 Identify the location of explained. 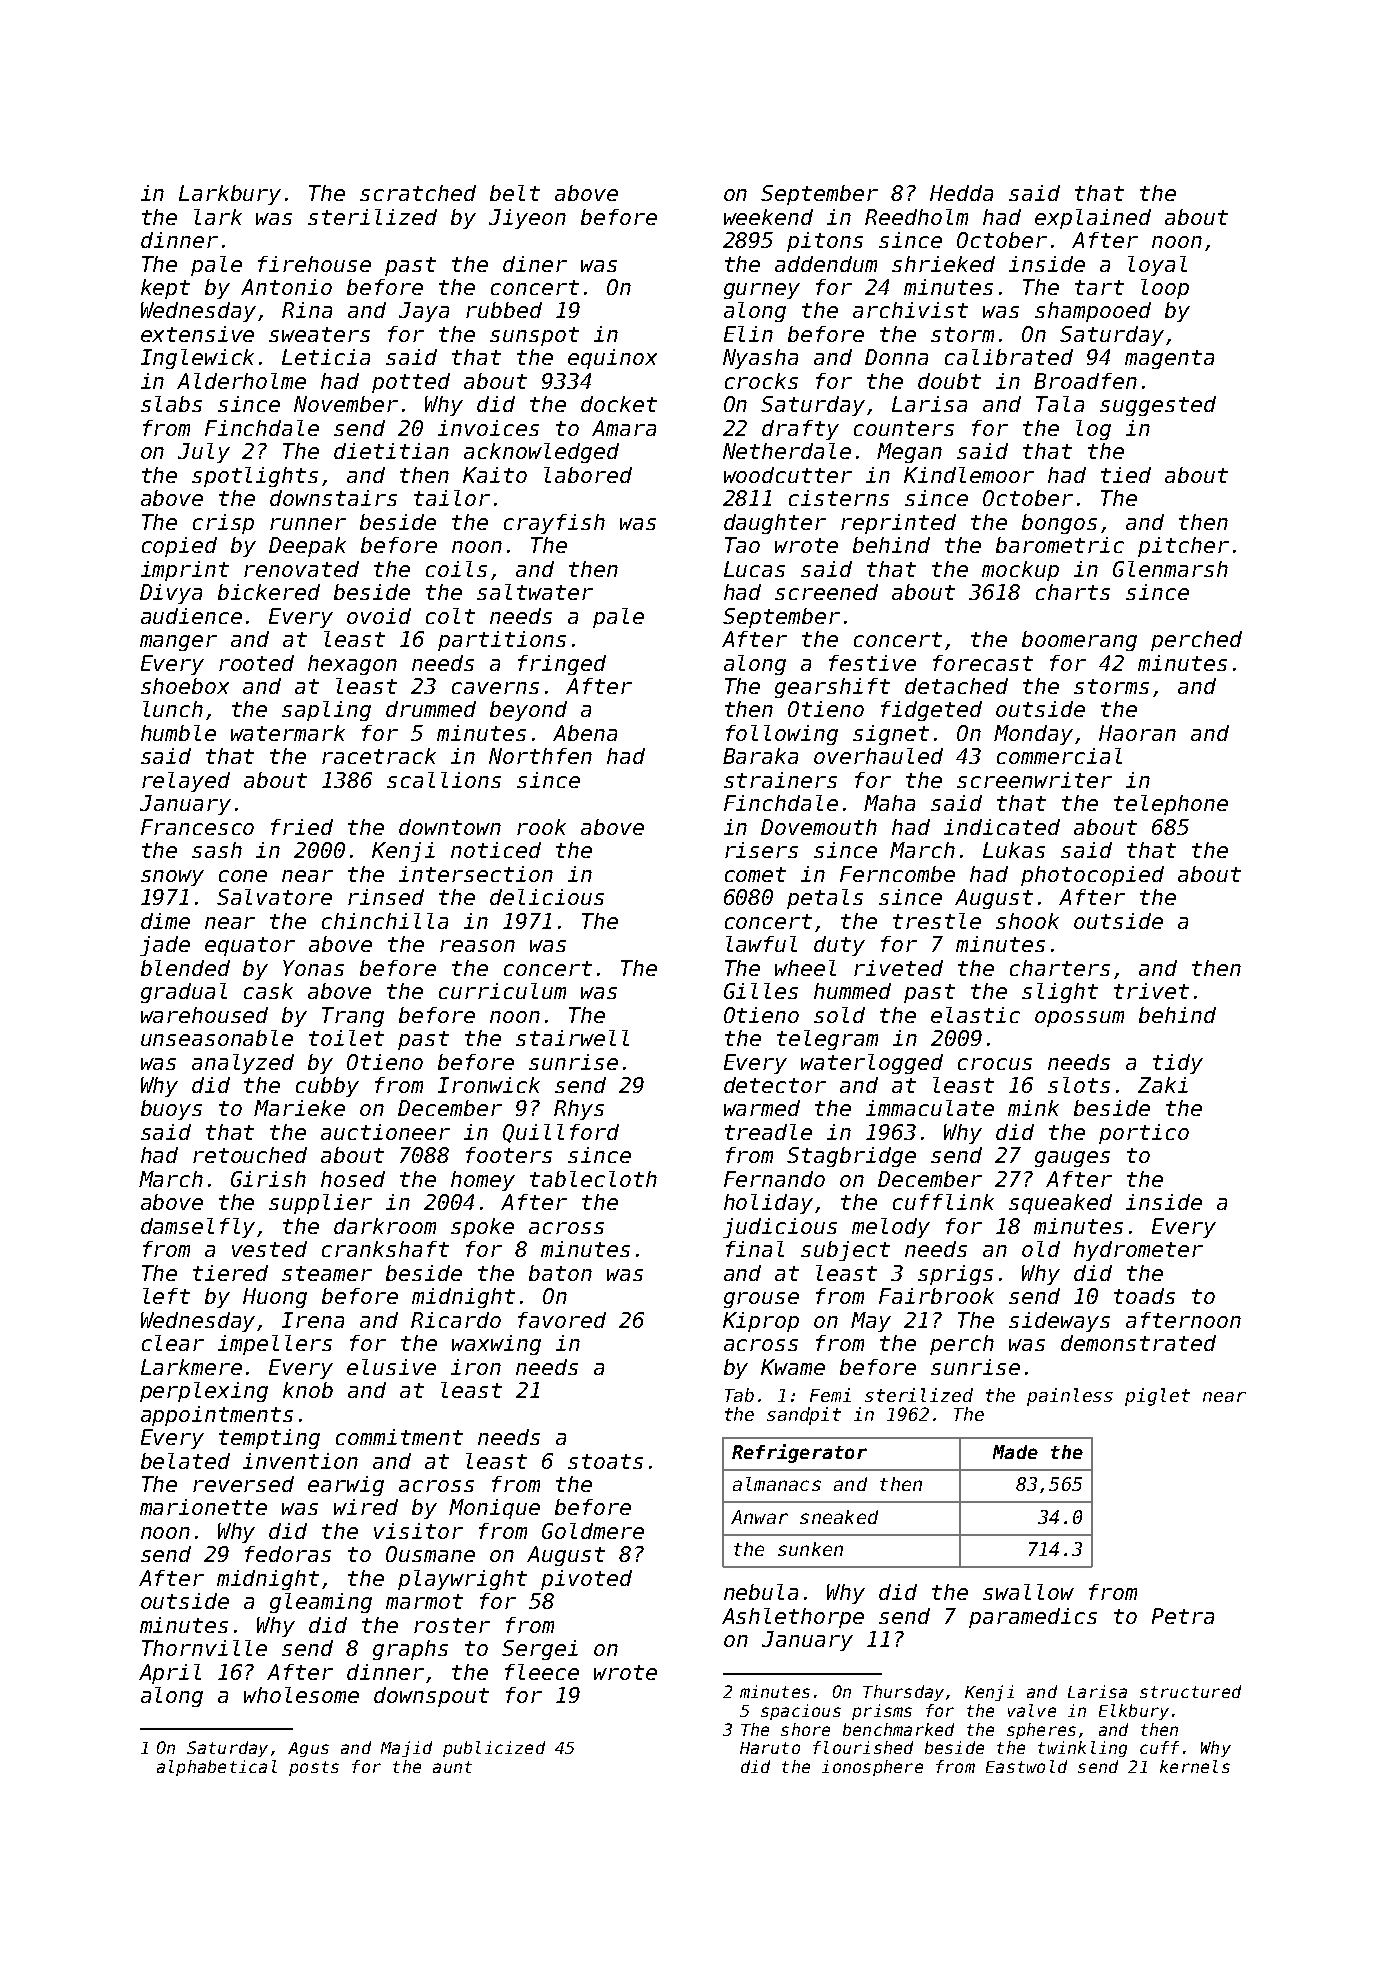
(1093, 219).
